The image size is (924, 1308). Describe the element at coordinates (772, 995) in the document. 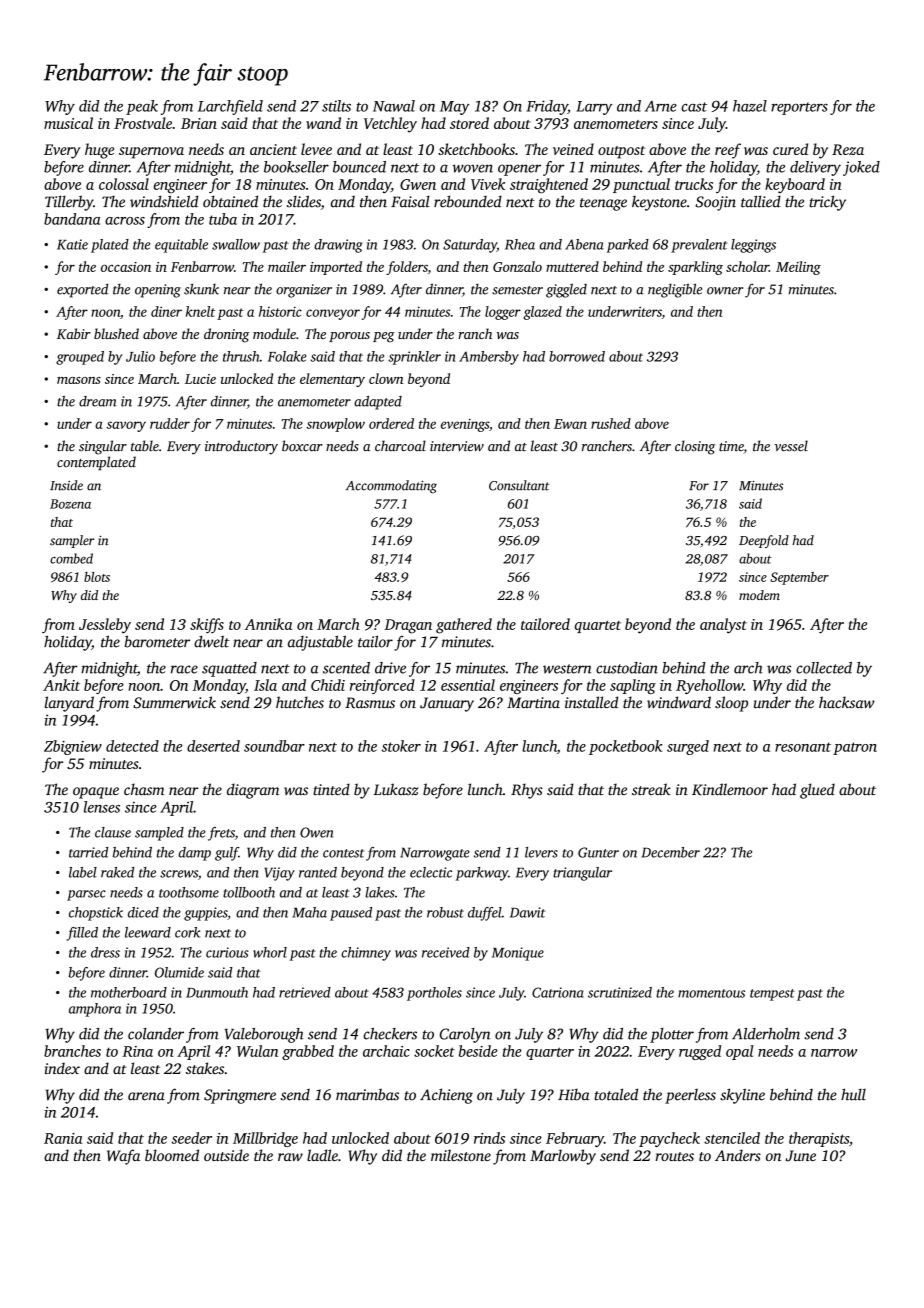

I see `tempest` at that location.
